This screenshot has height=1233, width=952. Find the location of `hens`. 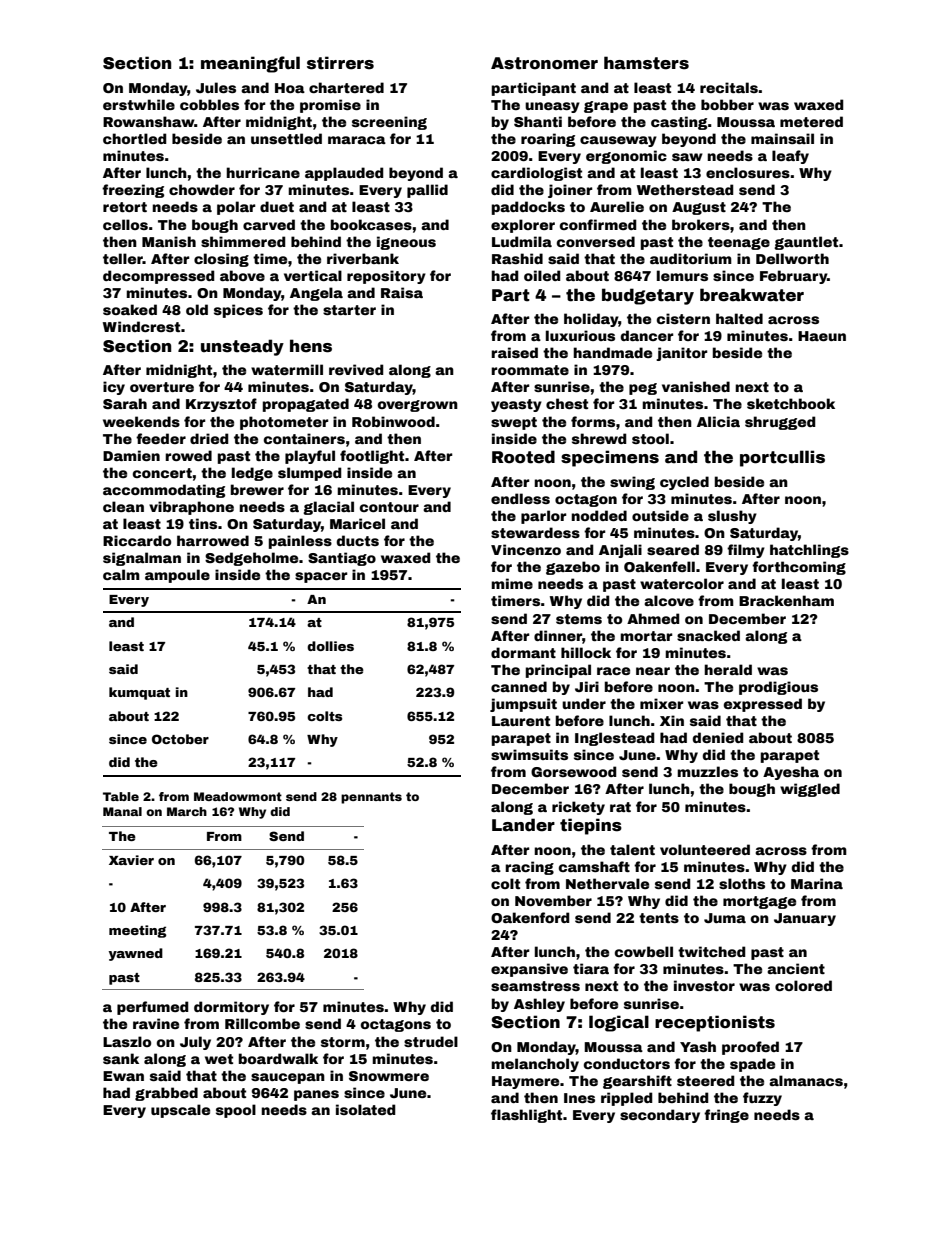

hens is located at coordinates (311, 346).
